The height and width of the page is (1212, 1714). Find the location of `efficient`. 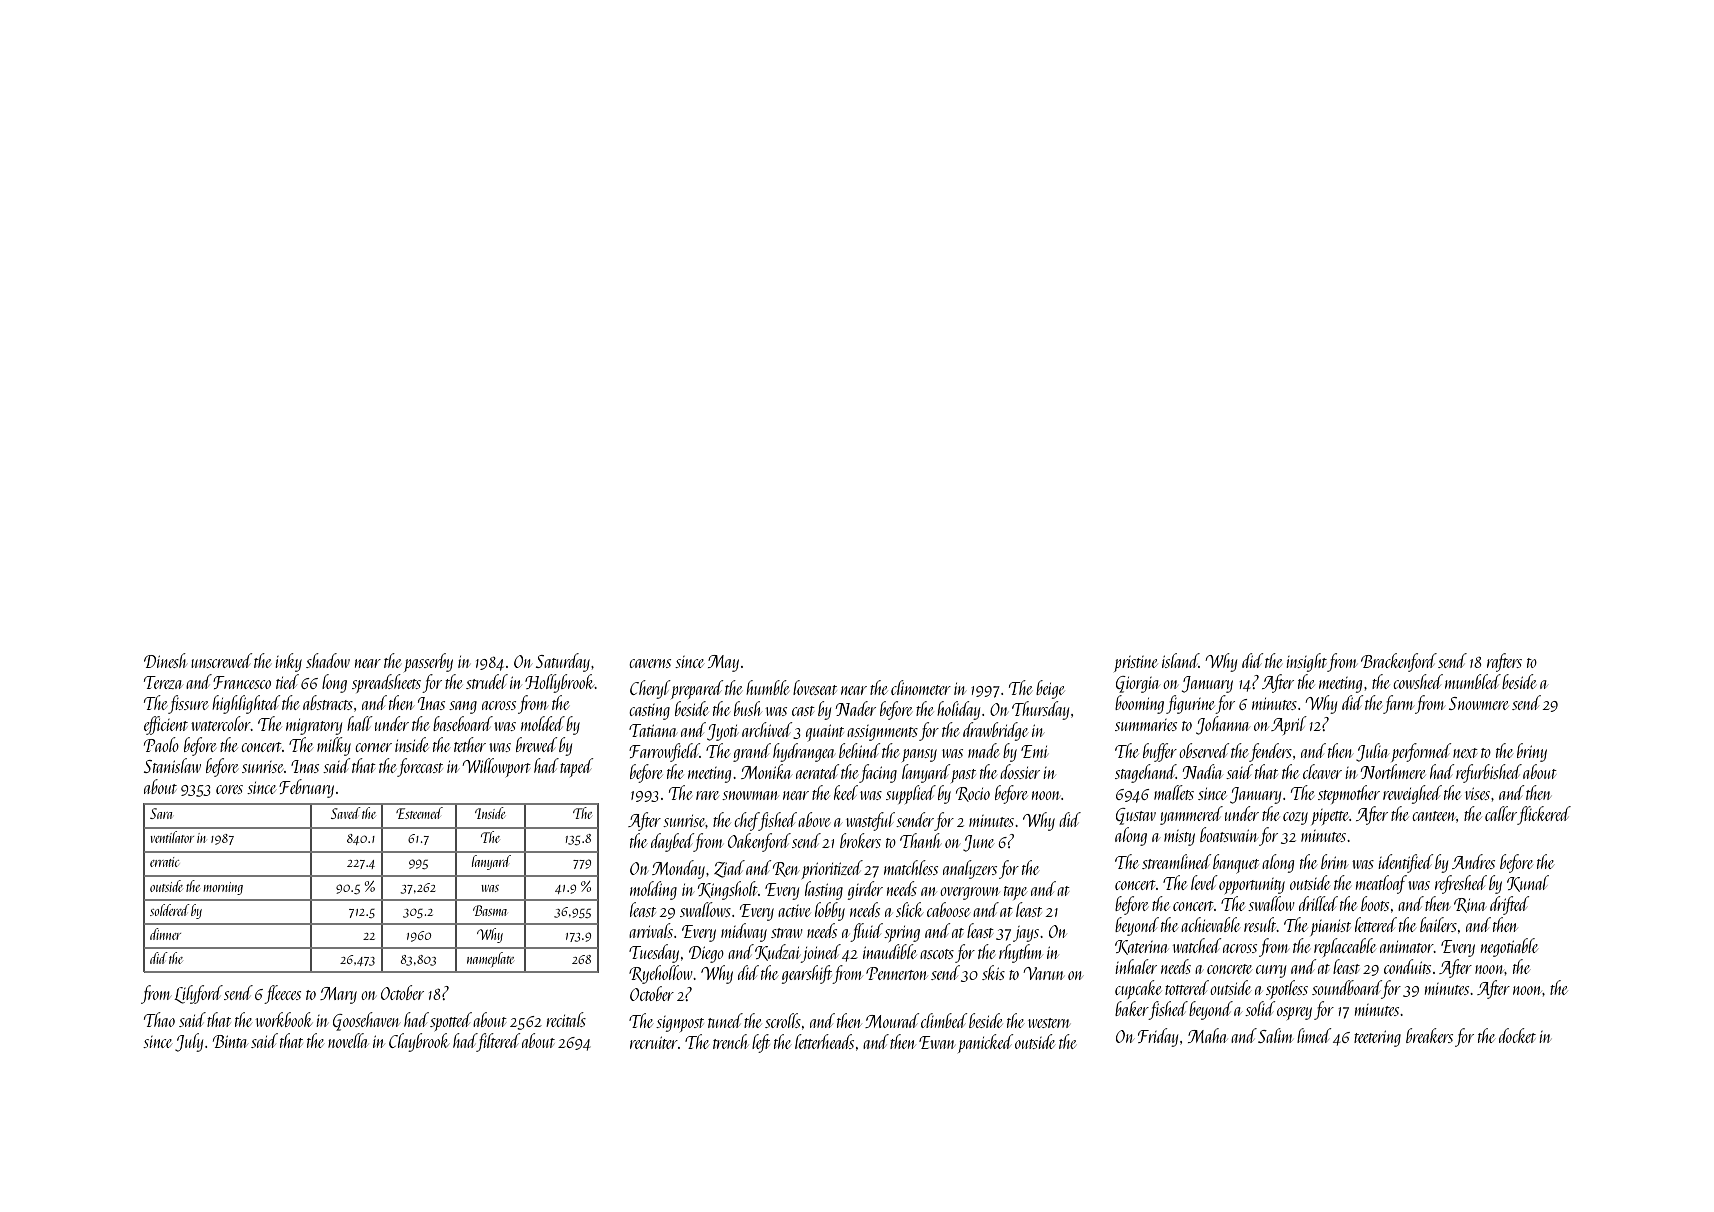

efficient is located at coordinates (166, 725).
